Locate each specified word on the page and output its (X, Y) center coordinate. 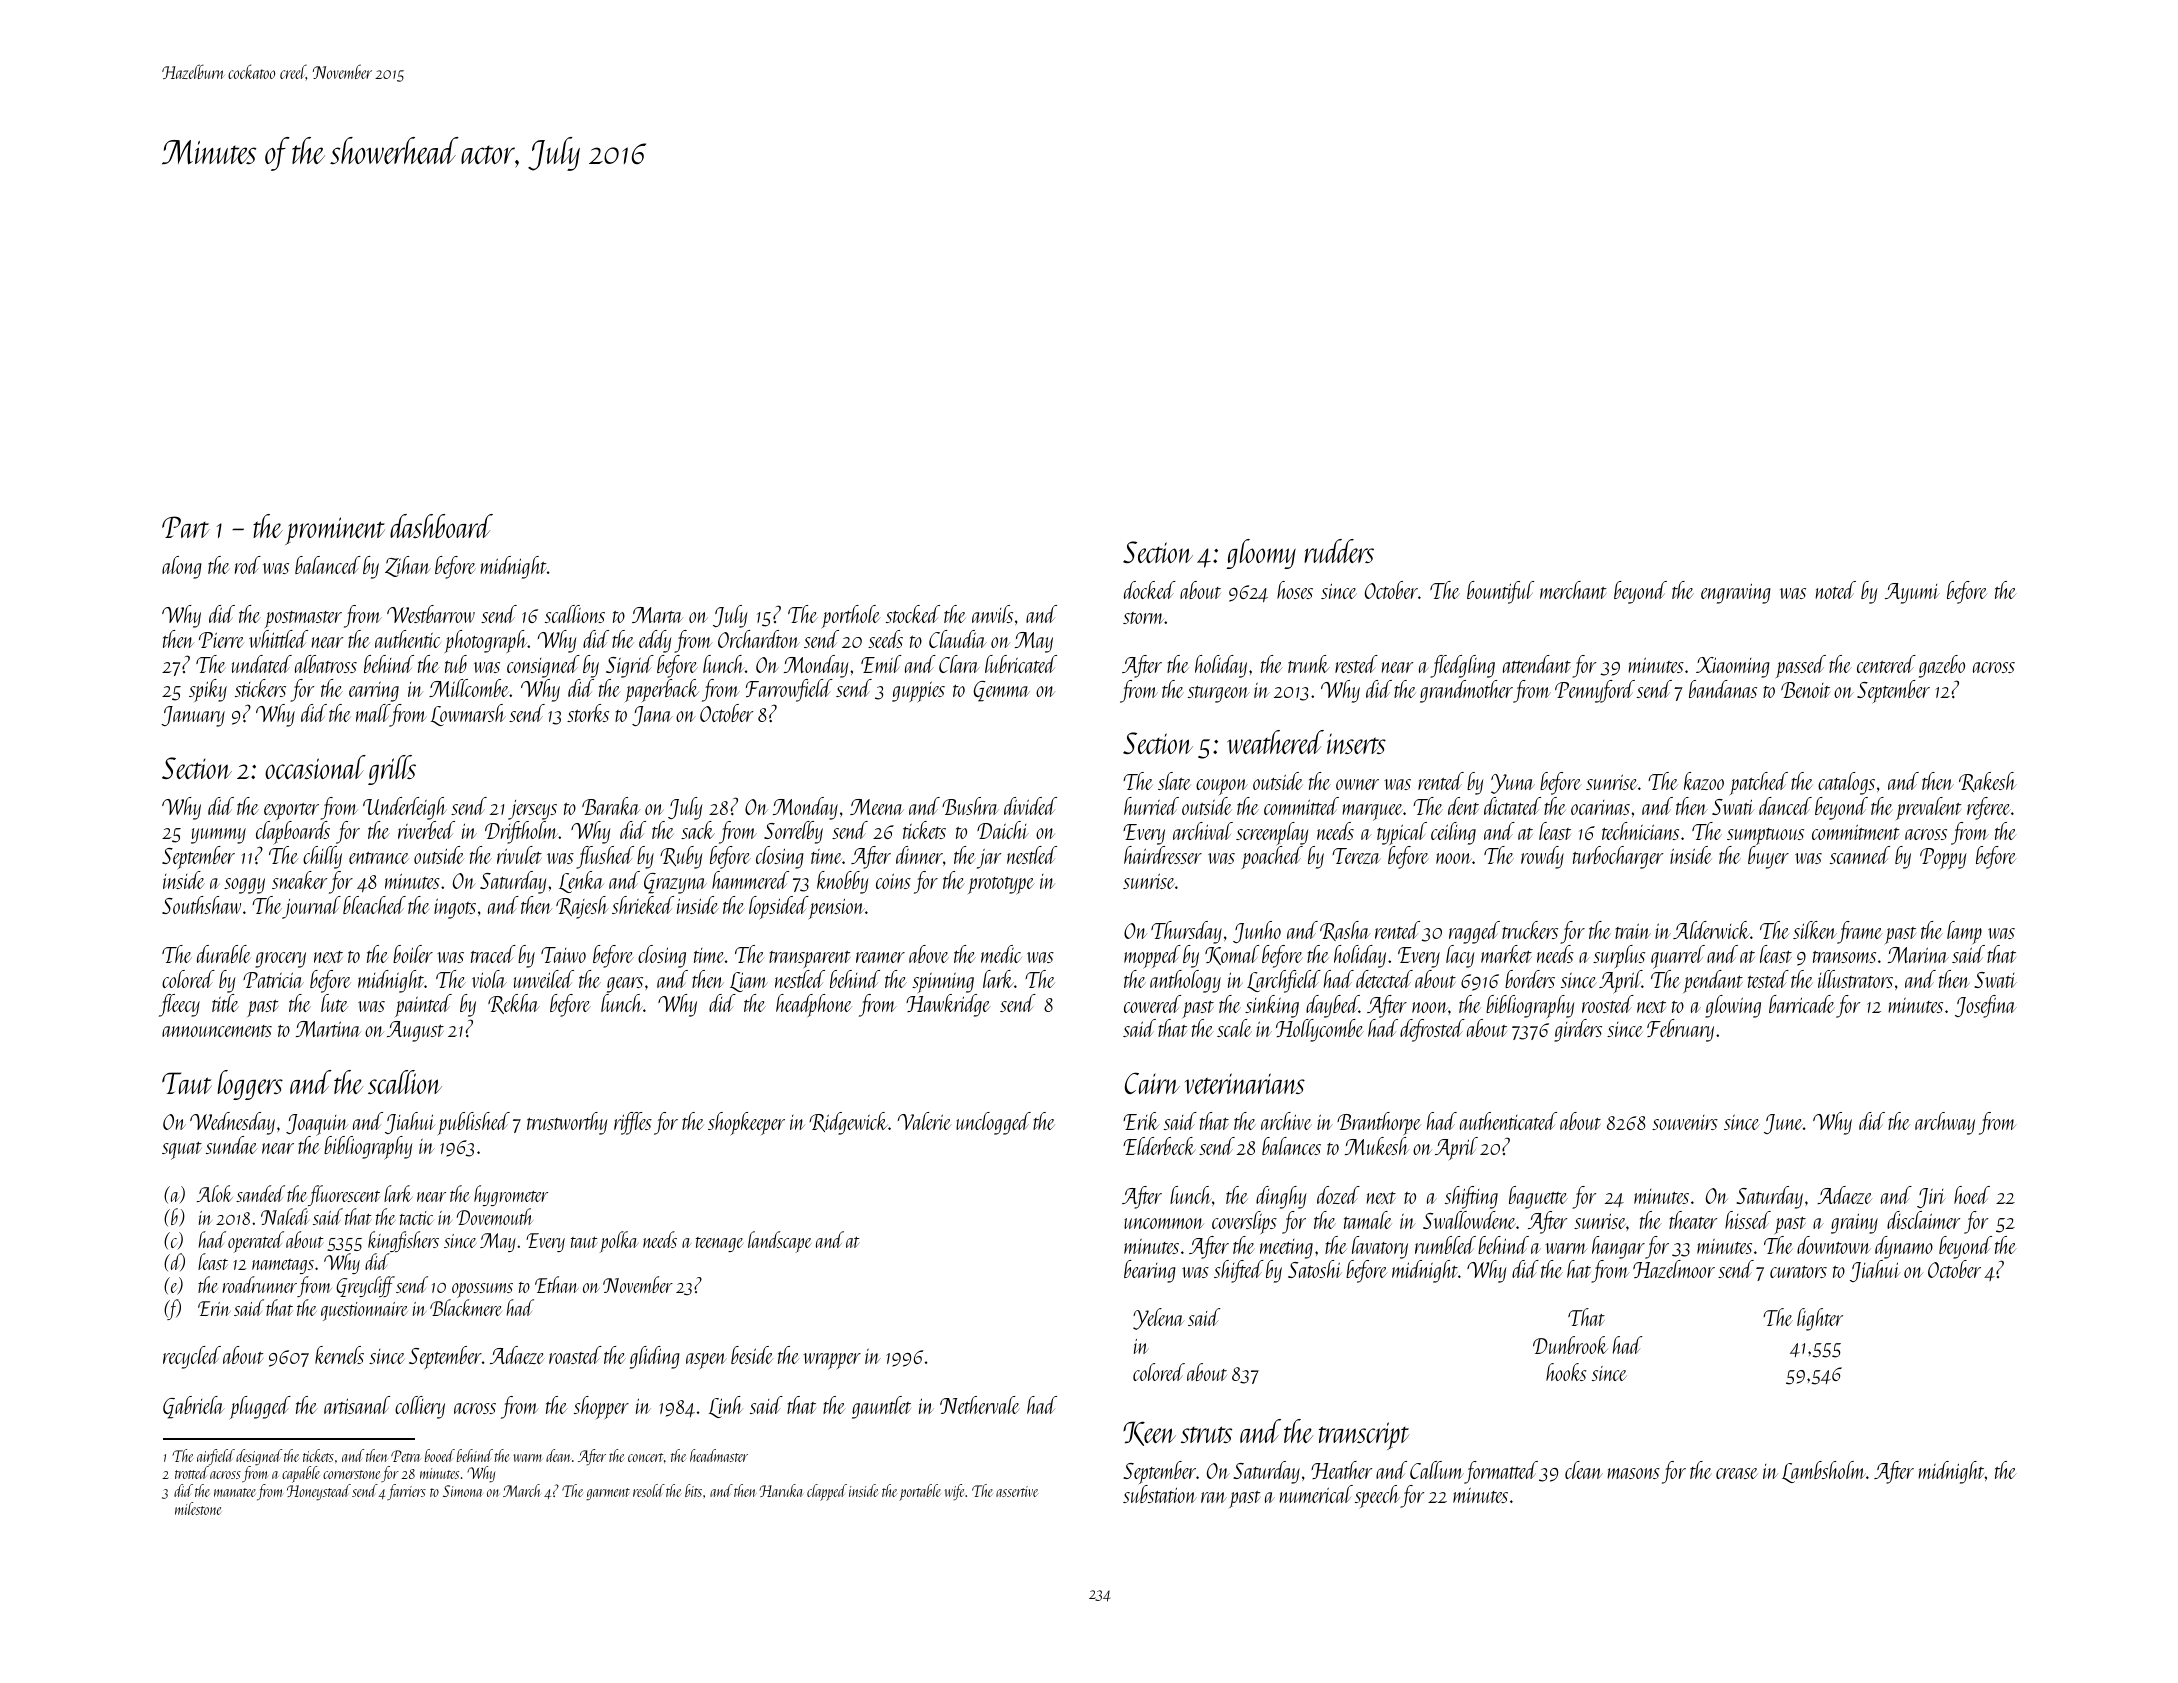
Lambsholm (1824, 1472)
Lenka (581, 882)
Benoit (1805, 690)
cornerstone (352, 1474)
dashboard (441, 526)
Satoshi (1315, 1269)
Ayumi (1912, 593)
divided (1030, 806)
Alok (215, 1193)
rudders (1339, 551)
